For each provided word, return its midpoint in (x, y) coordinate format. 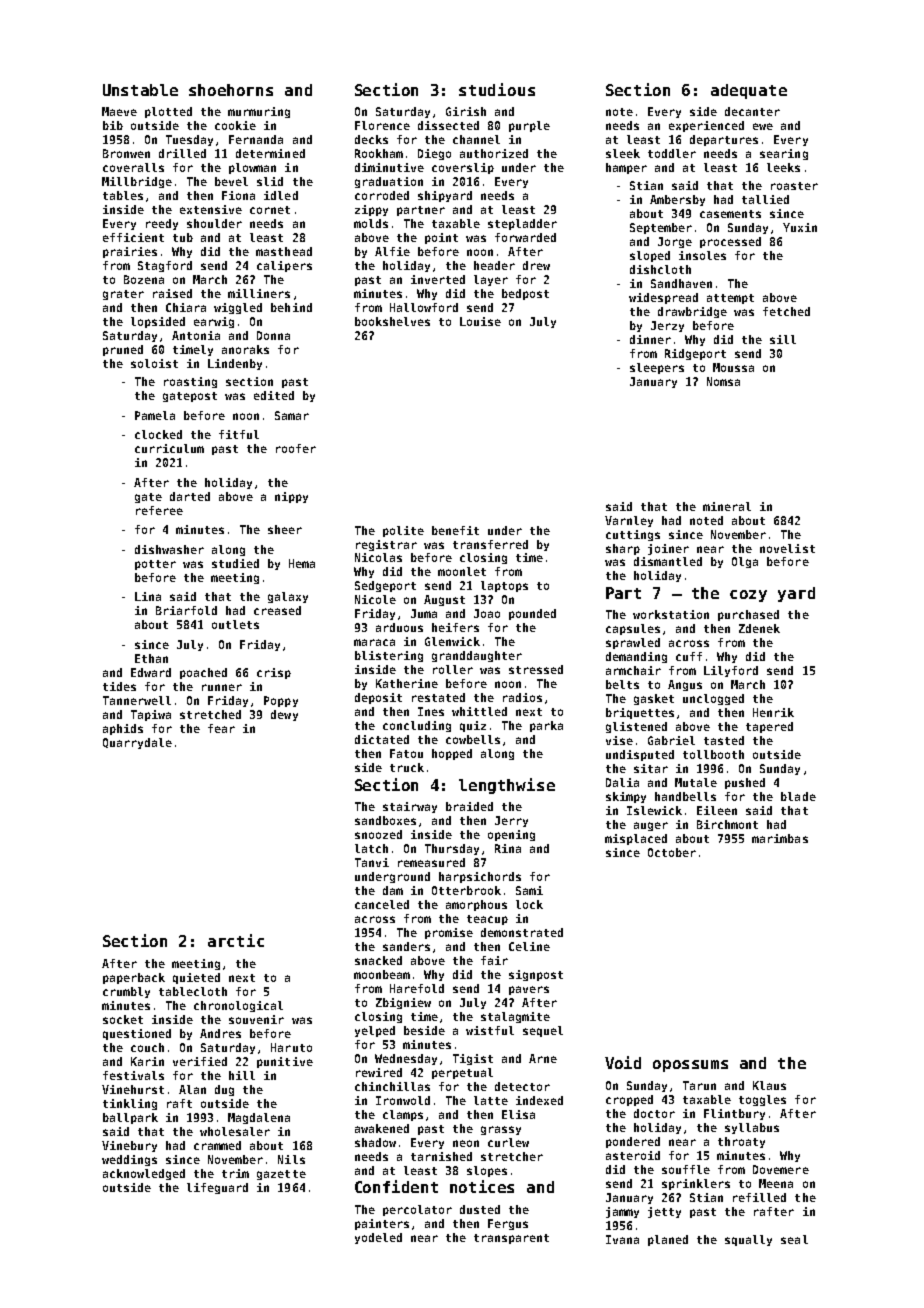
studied (235, 563)
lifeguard (217, 1188)
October (672, 852)
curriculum (169, 448)
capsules (633, 629)
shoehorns (231, 90)
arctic (236, 940)
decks (371, 139)
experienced (706, 126)
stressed (536, 669)
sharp (623, 549)
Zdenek (759, 628)
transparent (511, 1239)
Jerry (511, 821)
